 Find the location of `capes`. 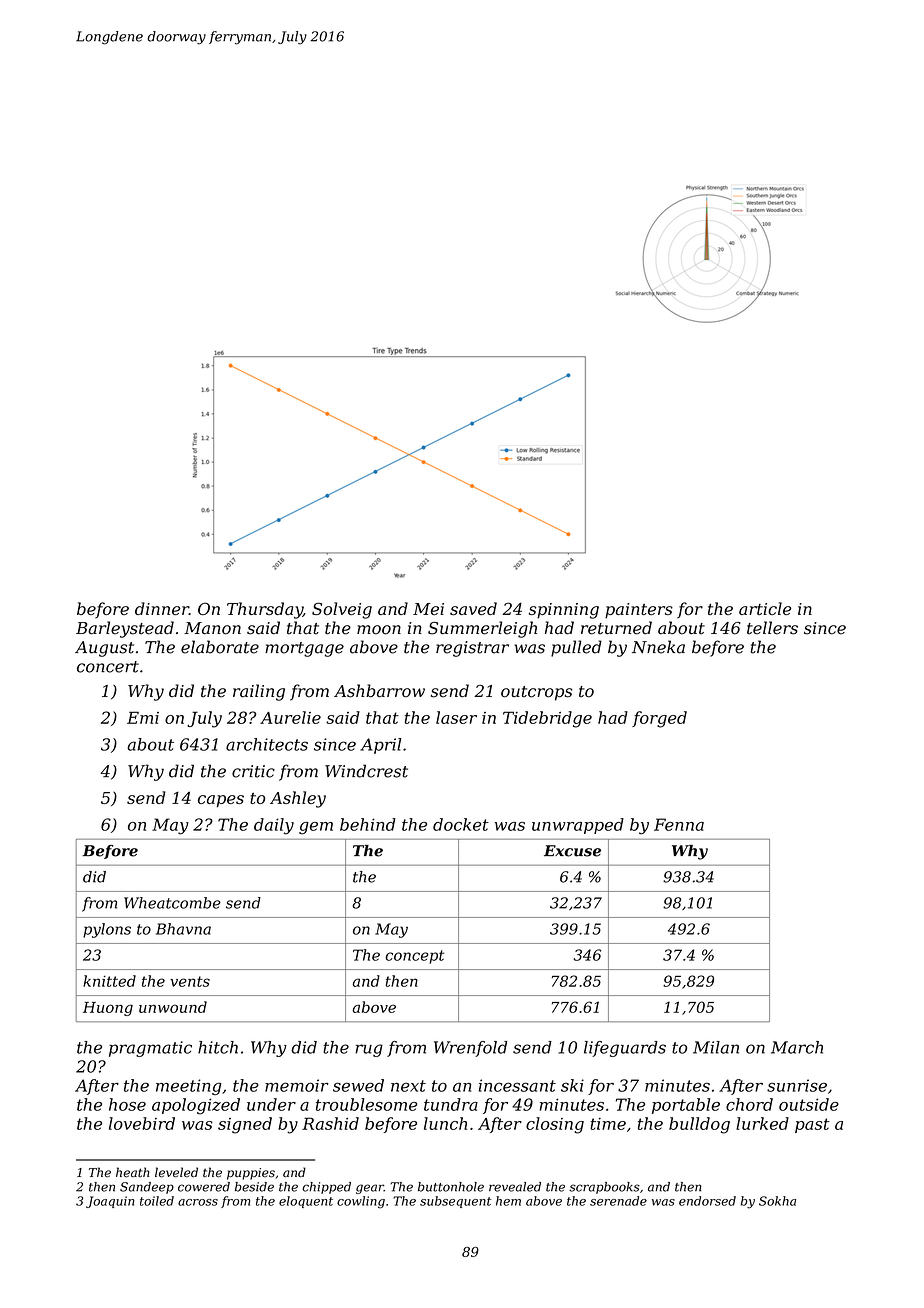

capes is located at coordinates (221, 801).
